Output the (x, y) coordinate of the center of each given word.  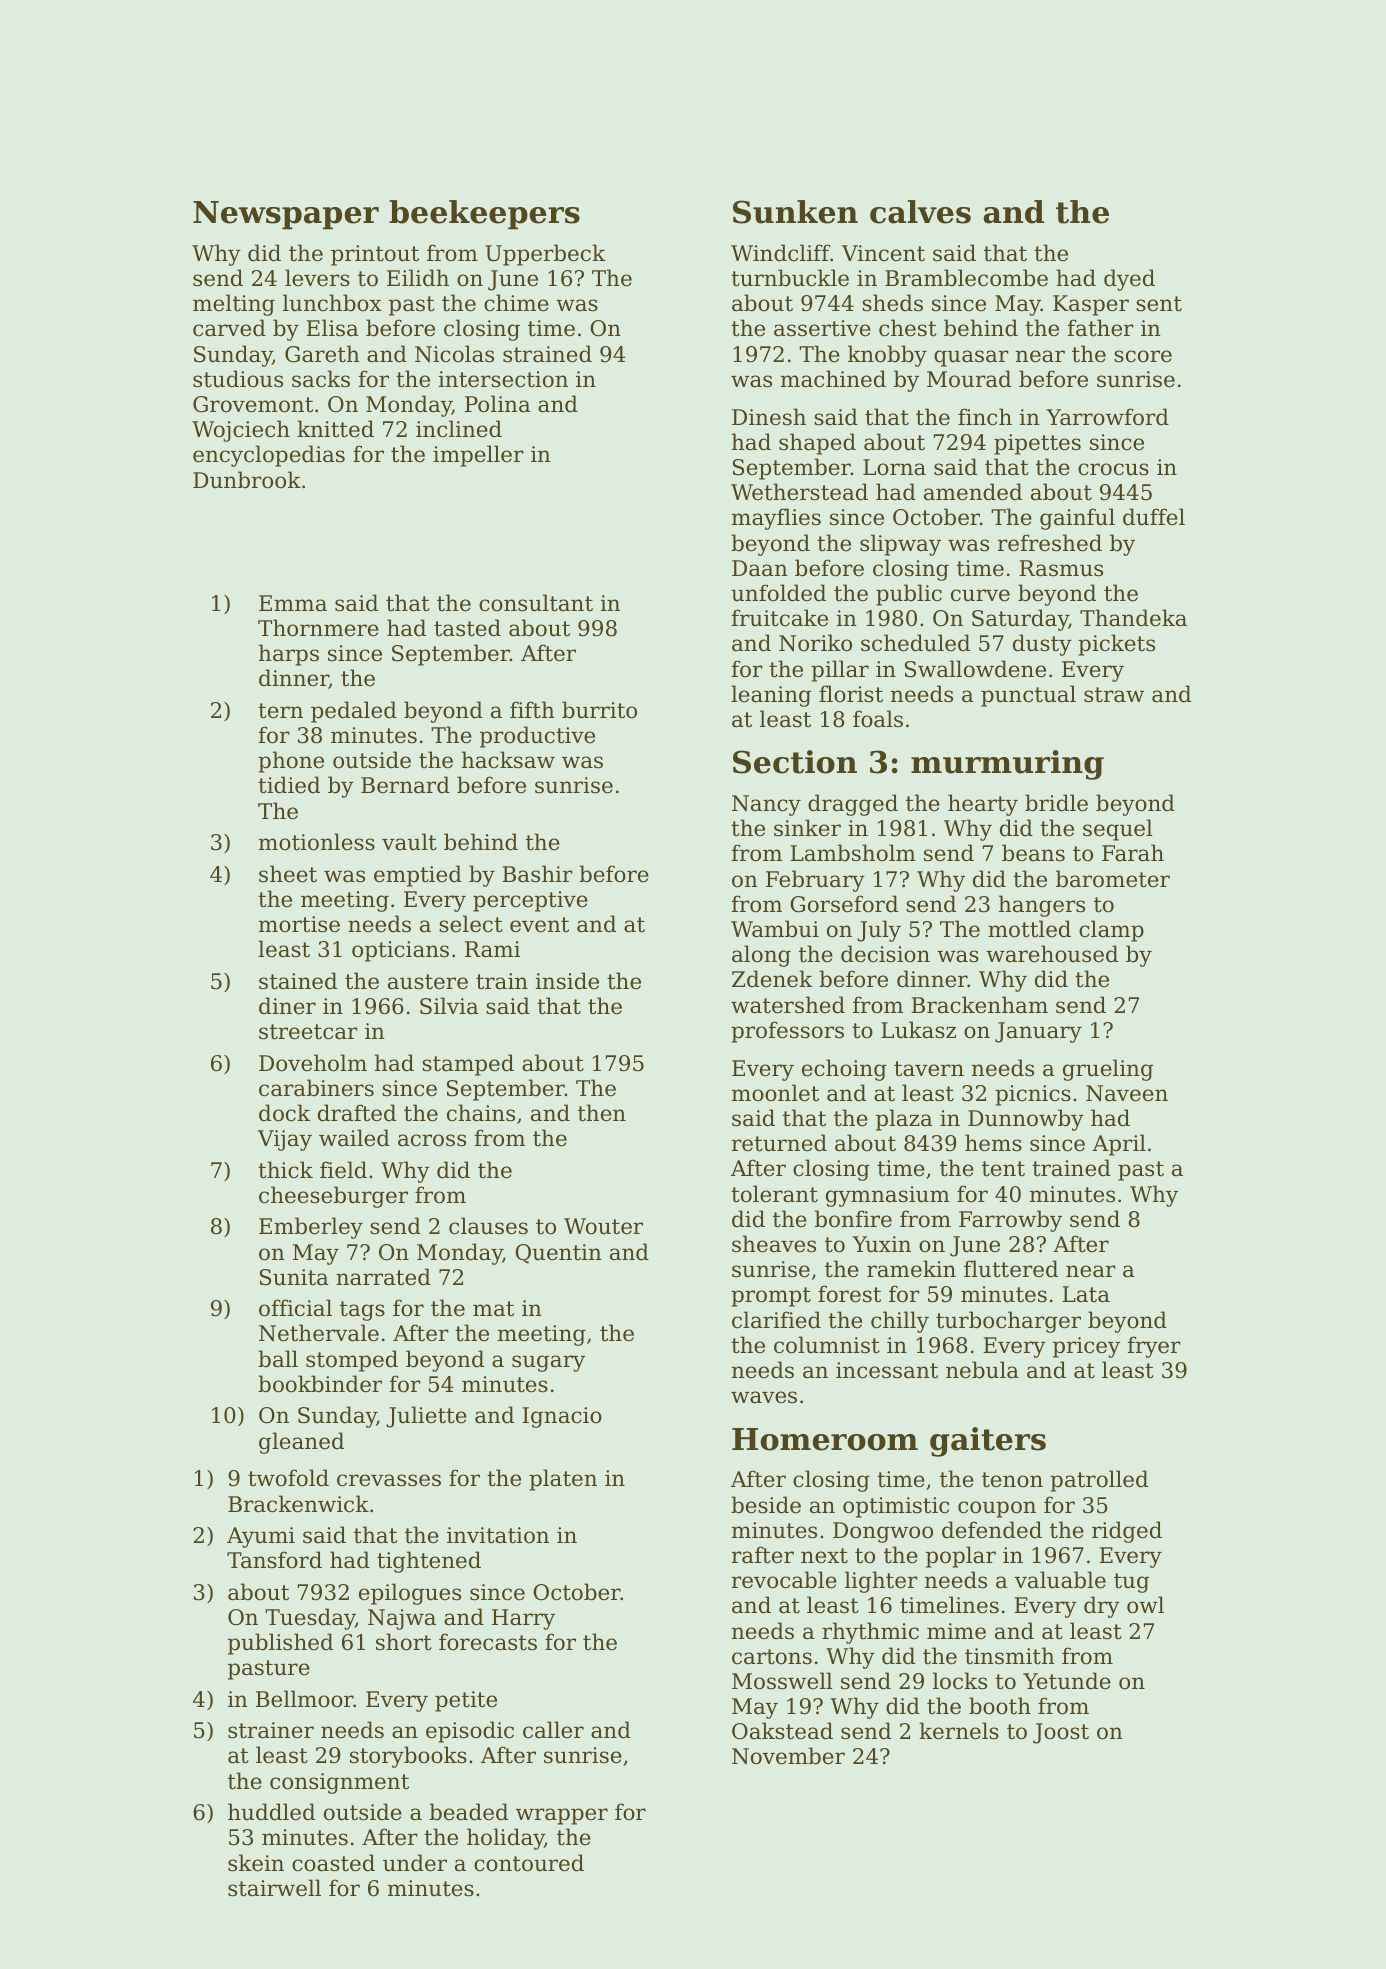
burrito (599, 710)
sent (1159, 304)
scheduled (915, 643)
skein (256, 1863)
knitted (335, 429)
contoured (529, 1863)
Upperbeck (545, 255)
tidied (289, 785)
